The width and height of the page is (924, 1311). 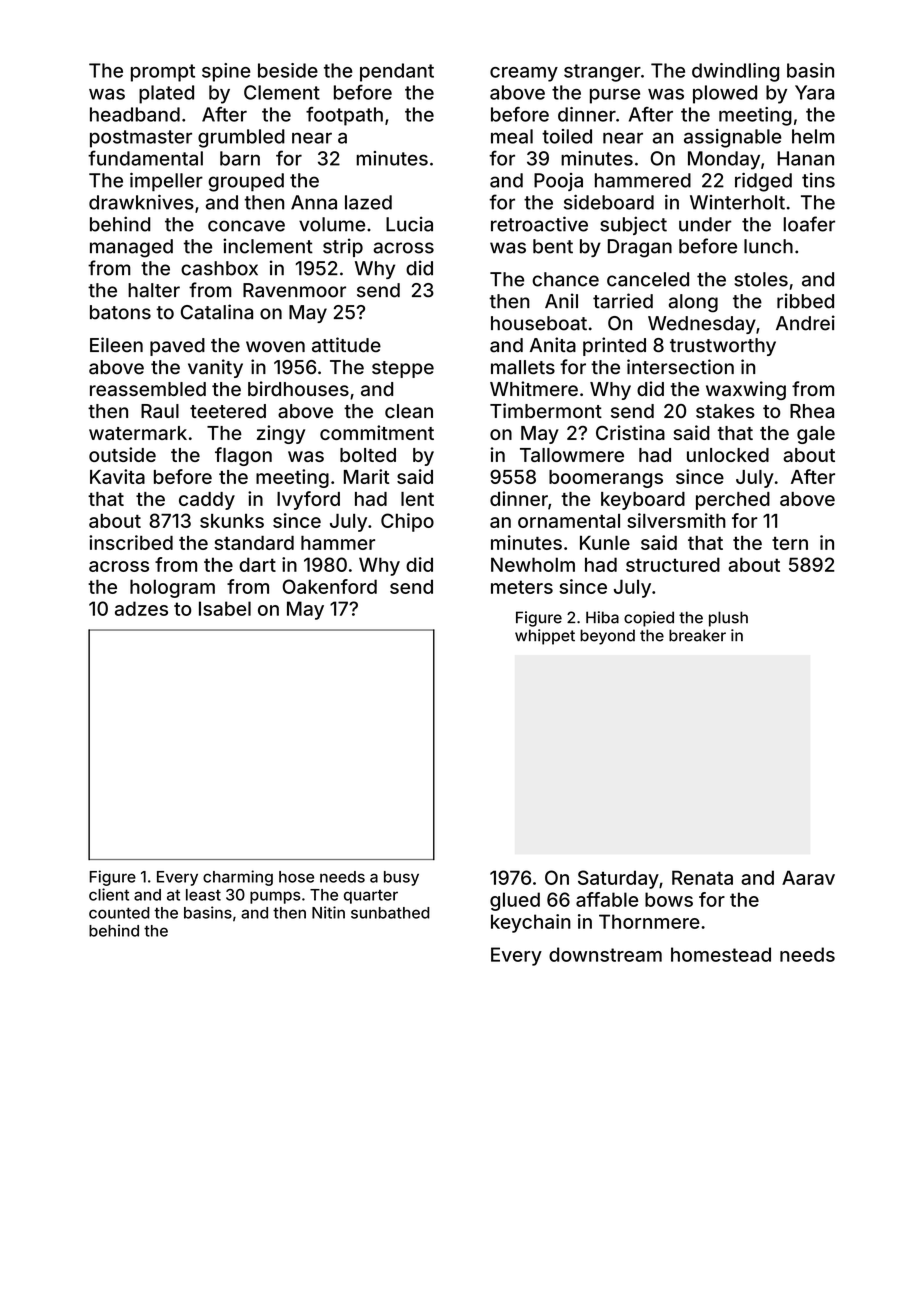 What do you see at coordinates (226, 72) in the page?
I see `spine` at bounding box center [226, 72].
